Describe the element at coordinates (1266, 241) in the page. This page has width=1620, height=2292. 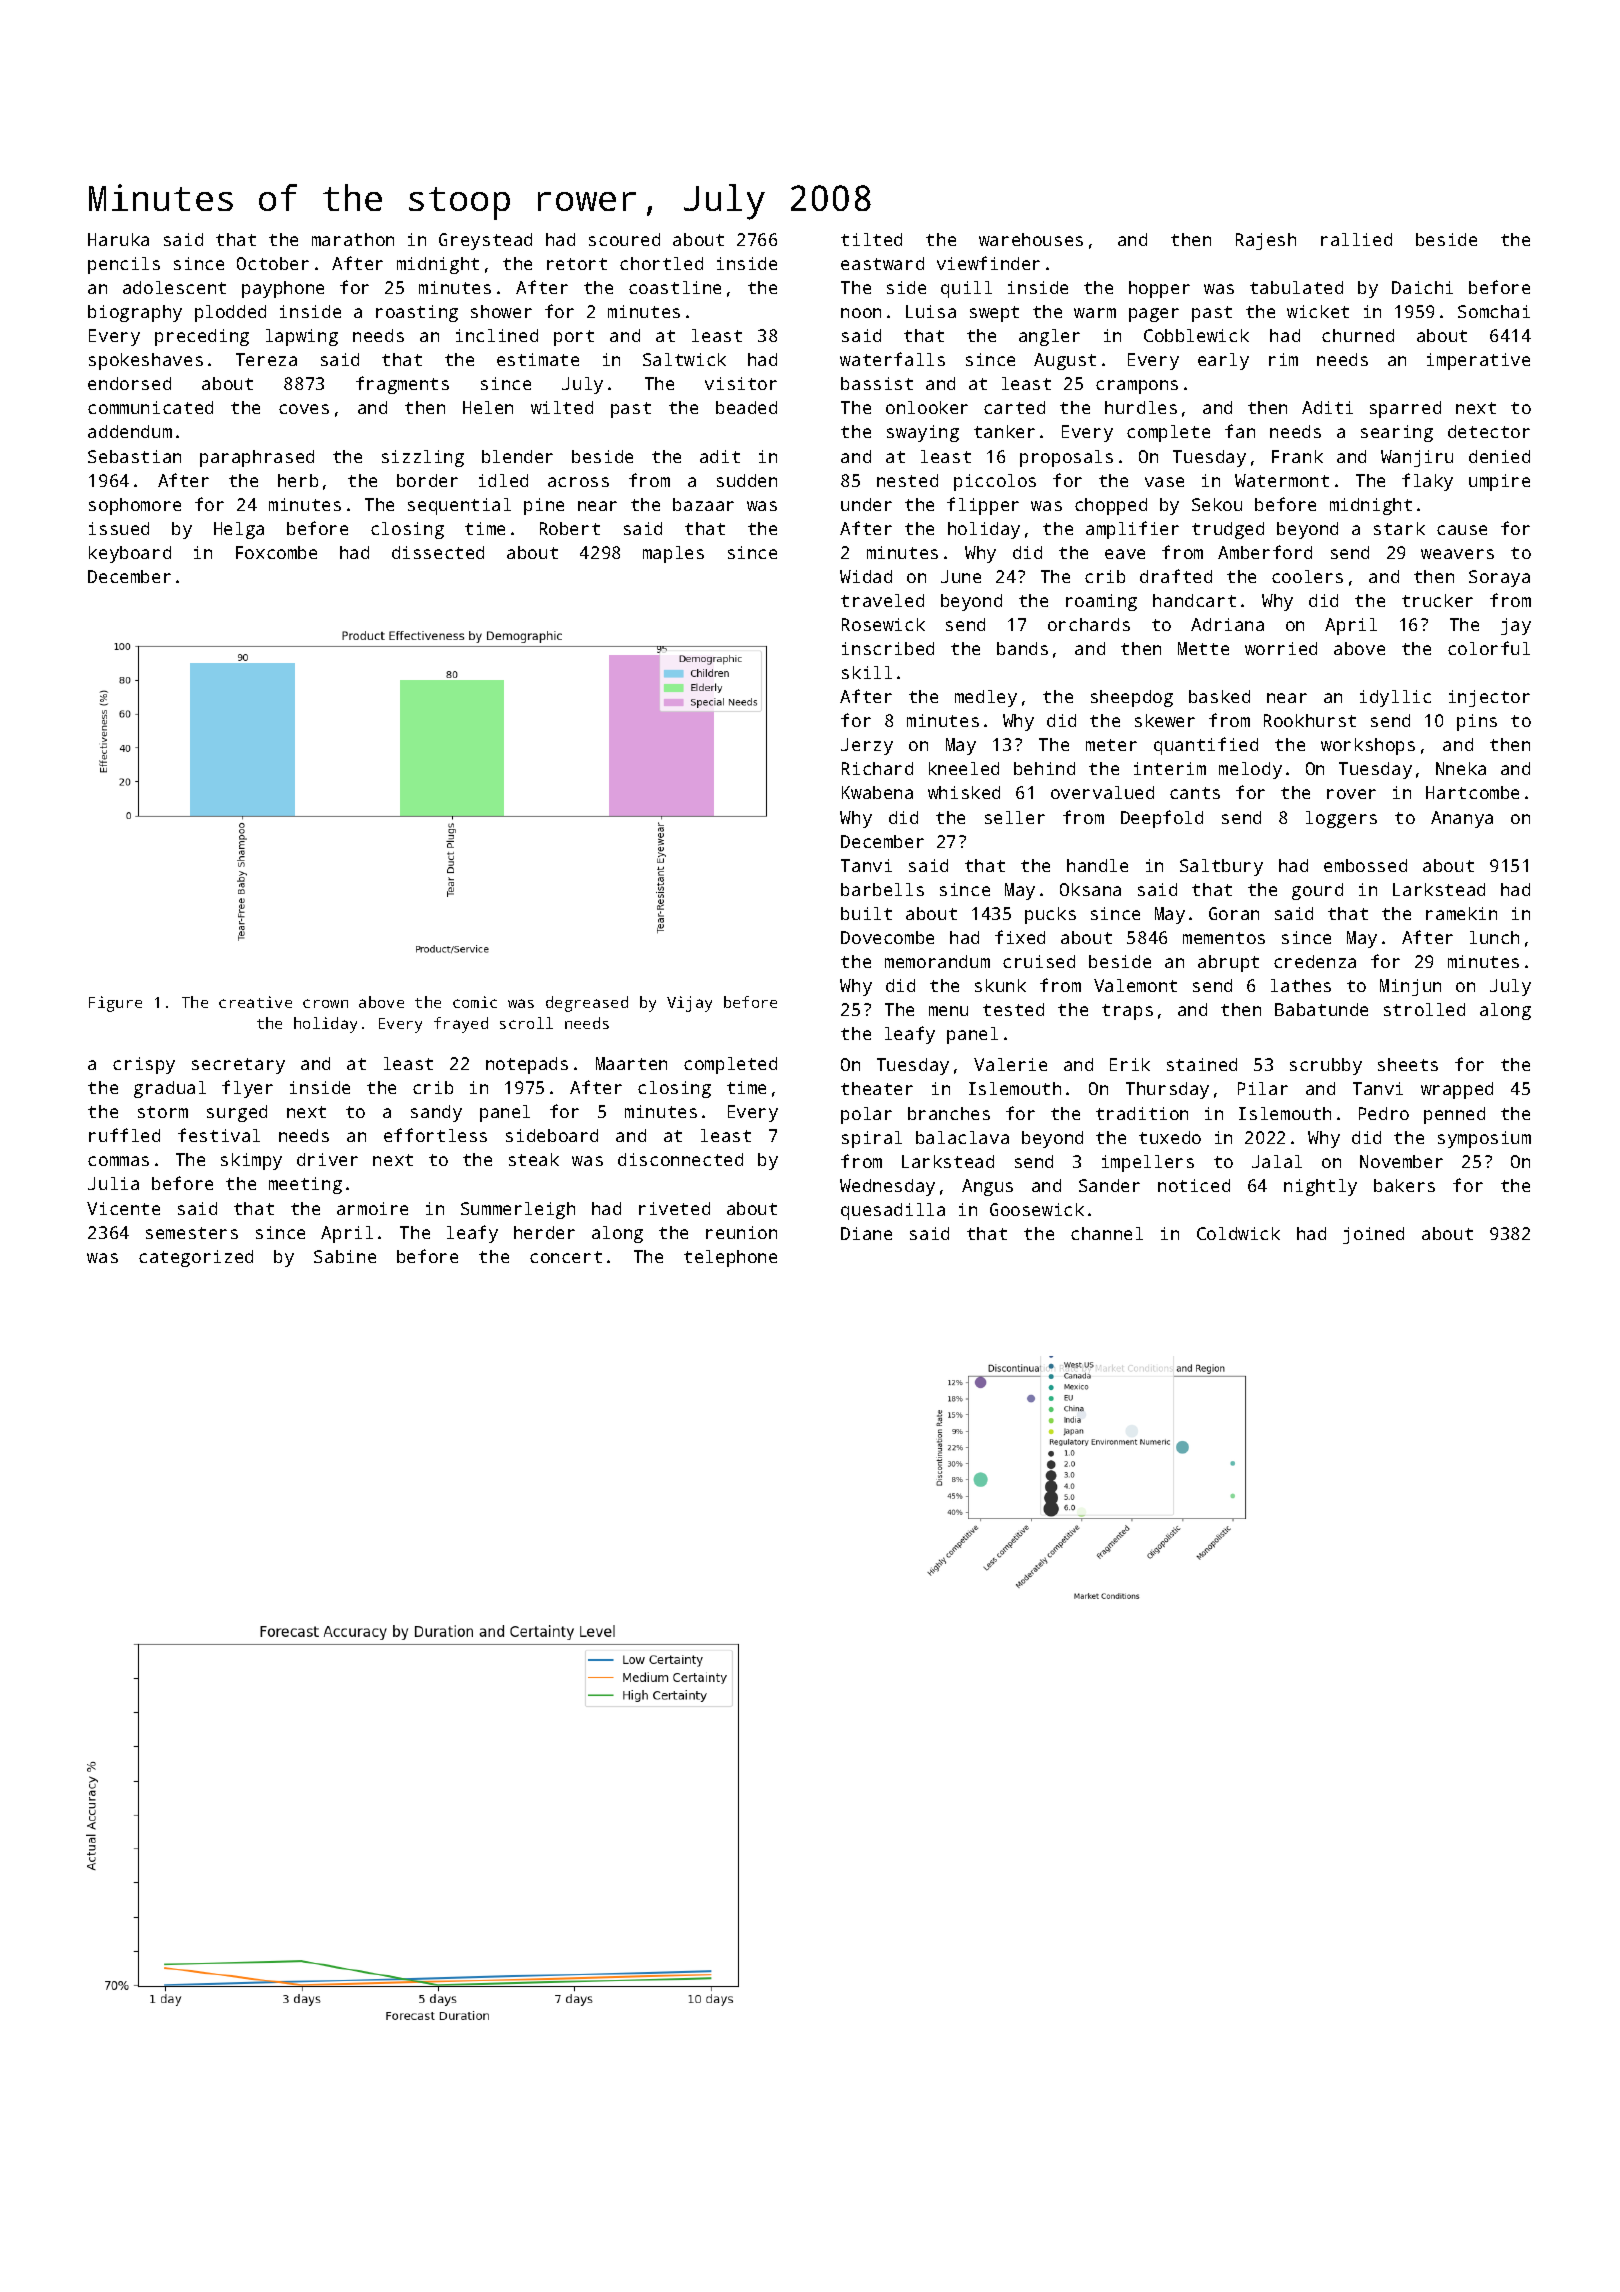
I see `Rajesh` at that location.
